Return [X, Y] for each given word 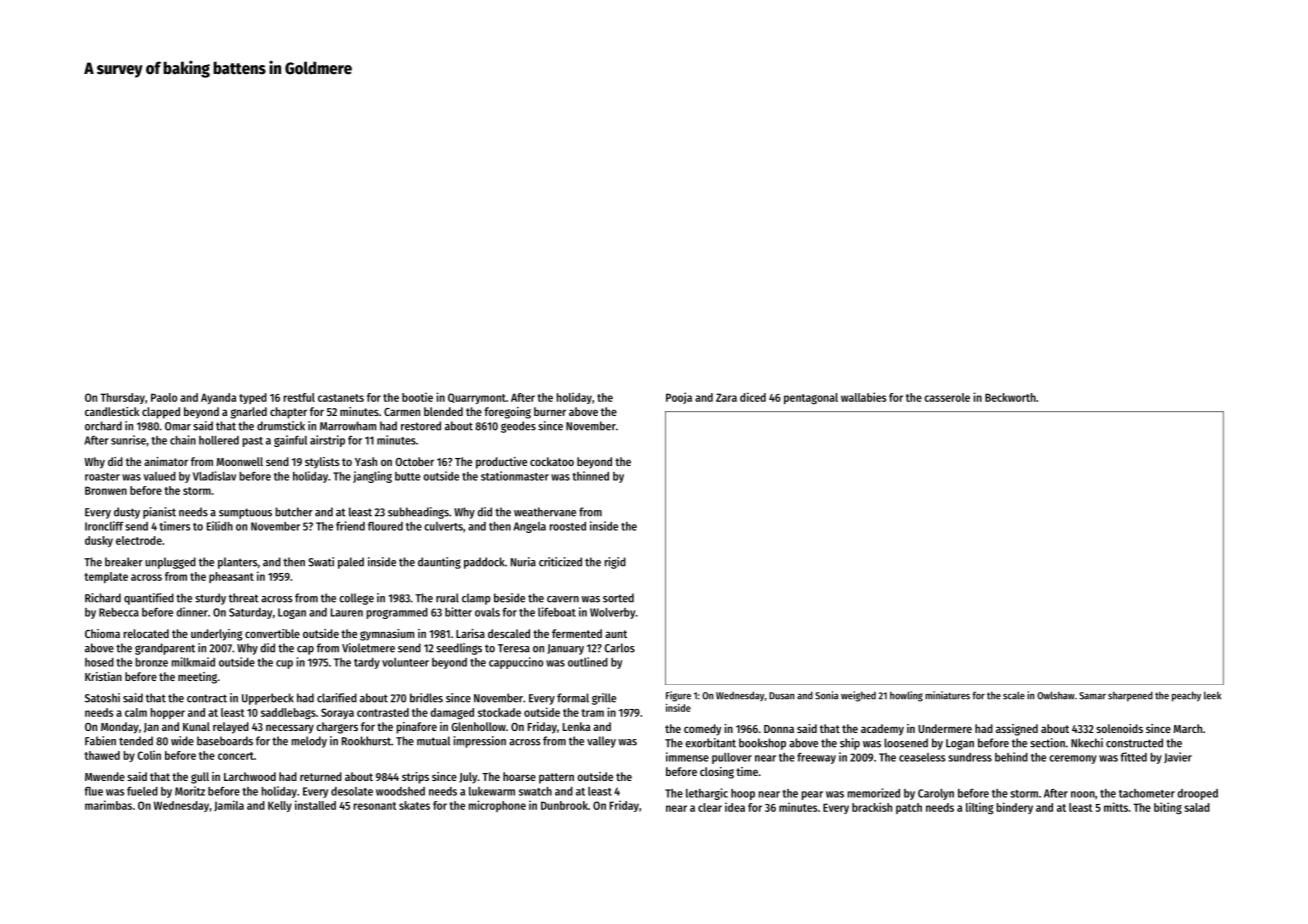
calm [136, 712]
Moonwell [240, 461]
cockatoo [552, 461]
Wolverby [612, 613]
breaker [124, 562]
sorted [618, 598]
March [1188, 728]
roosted [568, 526]
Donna [779, 729]
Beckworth [1010, 397]
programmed [397, 613]
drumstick [281, 426]
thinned [590, 476]
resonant [375, 806]
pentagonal [811, 398]
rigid [615, 563]
